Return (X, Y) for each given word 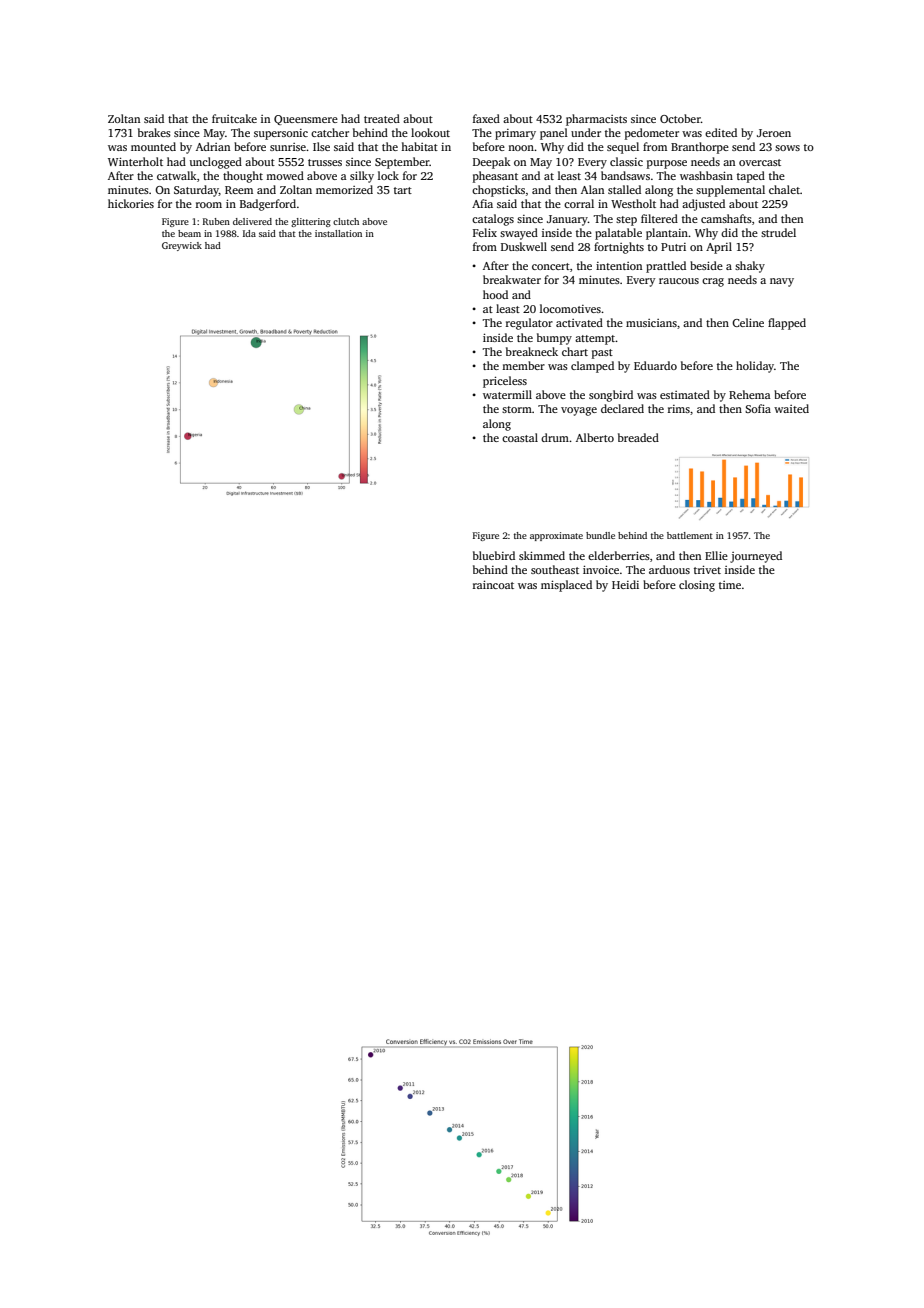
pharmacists (596, 120)
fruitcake (234, 118)
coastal (520, 437)
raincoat (493, 584)
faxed (486, 118)
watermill (507, 394)
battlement (690, 535)
